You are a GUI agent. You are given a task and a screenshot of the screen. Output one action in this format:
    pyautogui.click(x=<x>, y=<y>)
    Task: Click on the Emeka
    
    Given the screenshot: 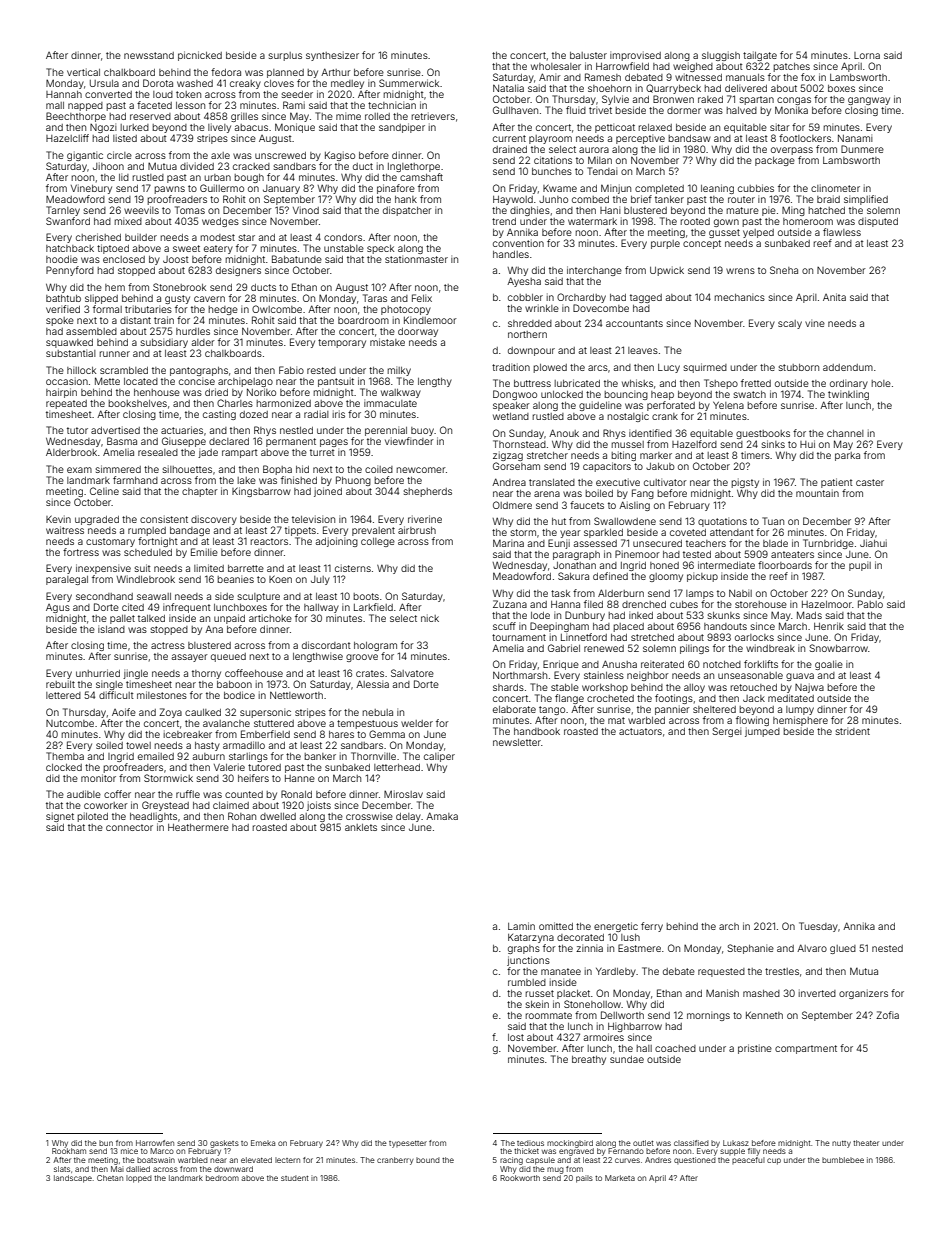 What is the action you would take?
    pyautogui.click(x=263, y=1143)
